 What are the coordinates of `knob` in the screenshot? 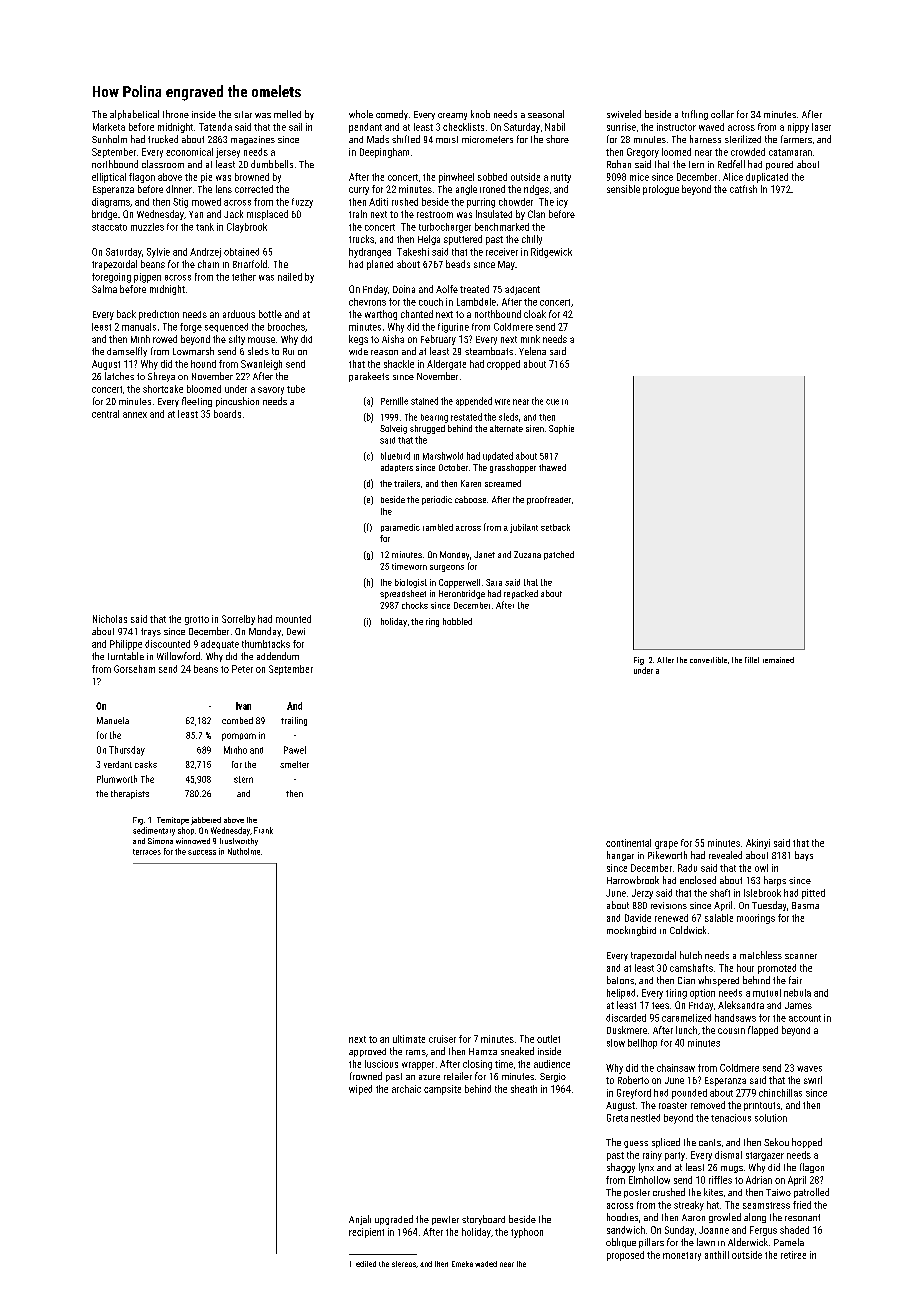 It's located at (480, 114).
